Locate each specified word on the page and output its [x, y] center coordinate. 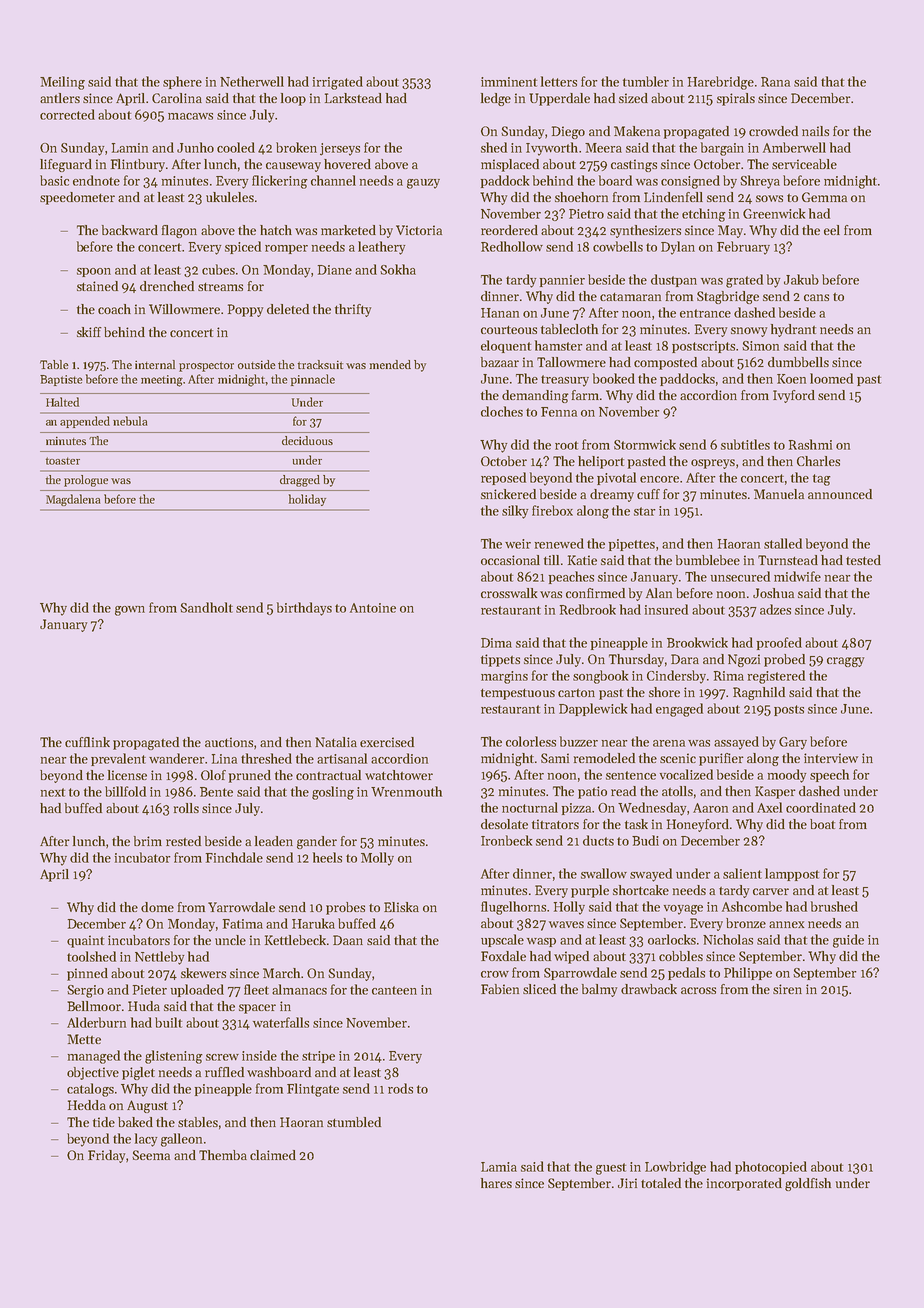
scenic [678, 758]
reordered [509, 230]
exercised [387, 742]
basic [54, 180]
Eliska [401, 907]
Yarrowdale [241, 907]
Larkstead [353, 98]
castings [634, 165]
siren [787, 989]
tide [104, 1122]
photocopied [771, 1167]
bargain [722, 149]
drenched [167, 286]
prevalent [118, 759]
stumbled [354, 1122]
